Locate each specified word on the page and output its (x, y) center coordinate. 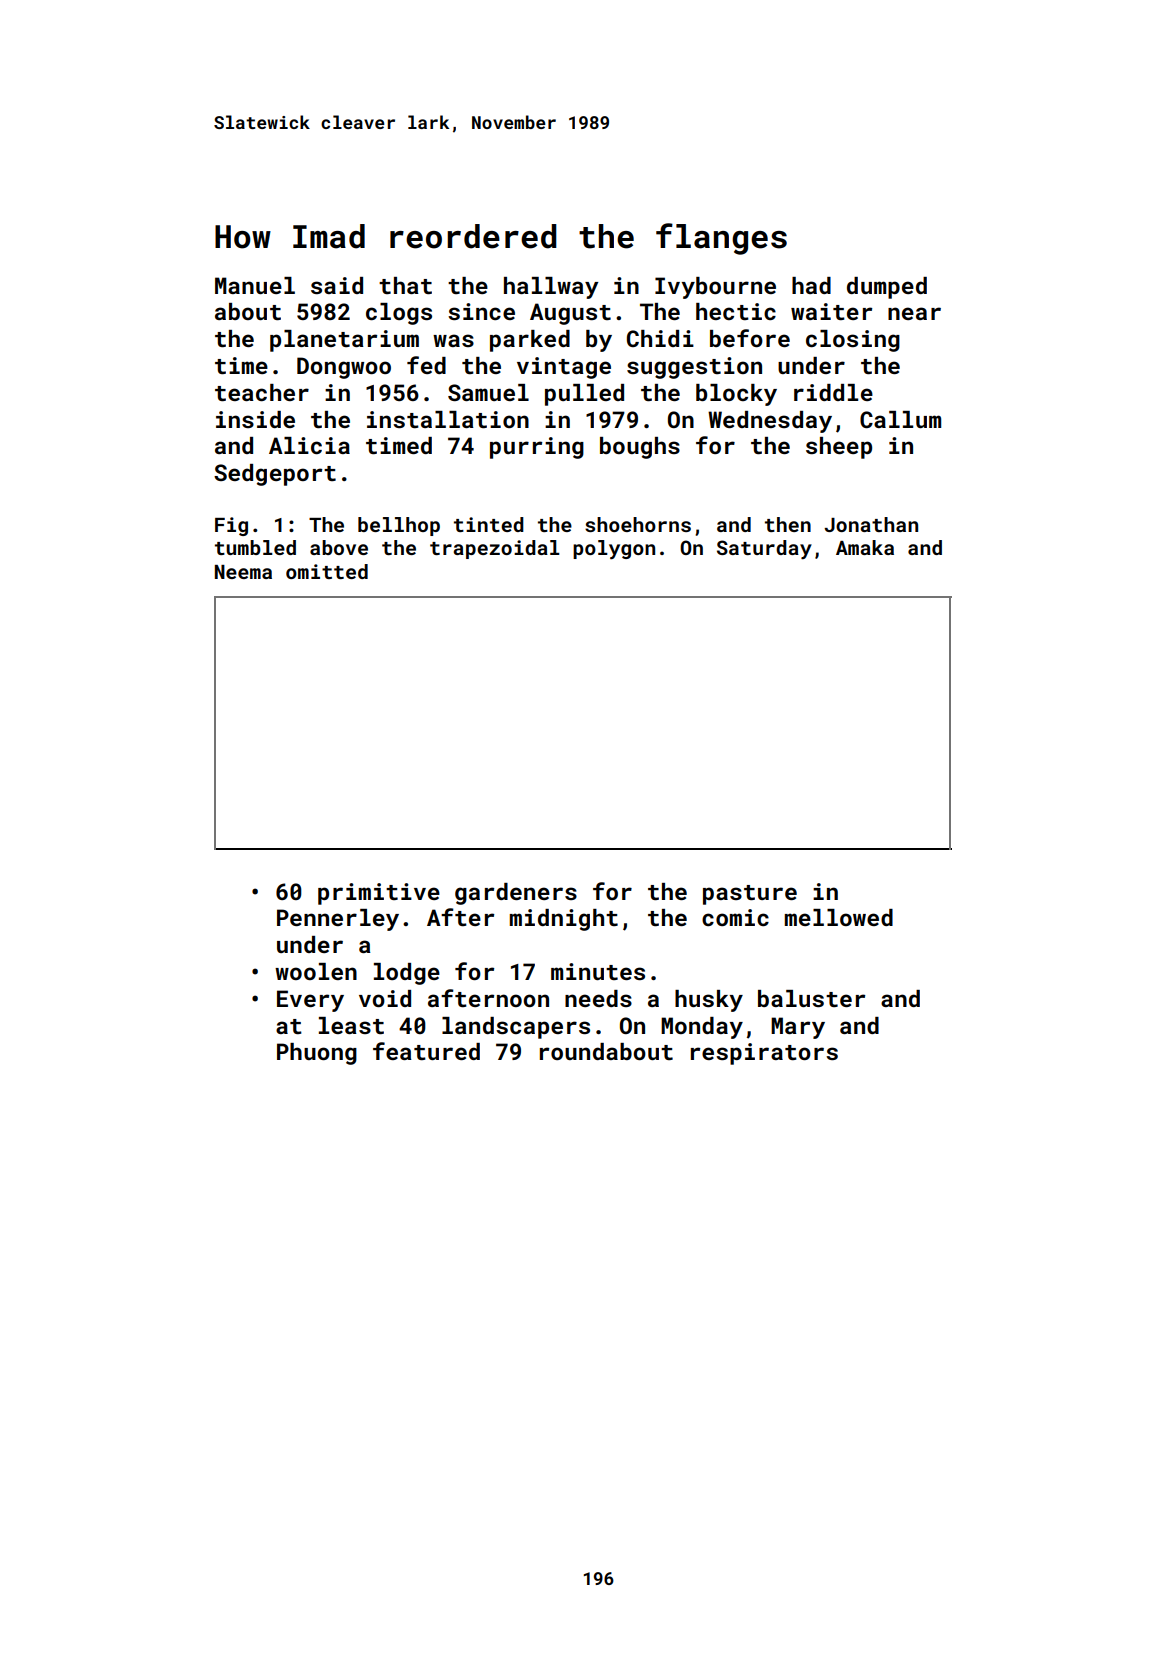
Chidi (660, 338)
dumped (887, 288)
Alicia (309, 445)
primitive (379, 894)
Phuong (317, 1054)
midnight (564, 920)
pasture (750, 895)
